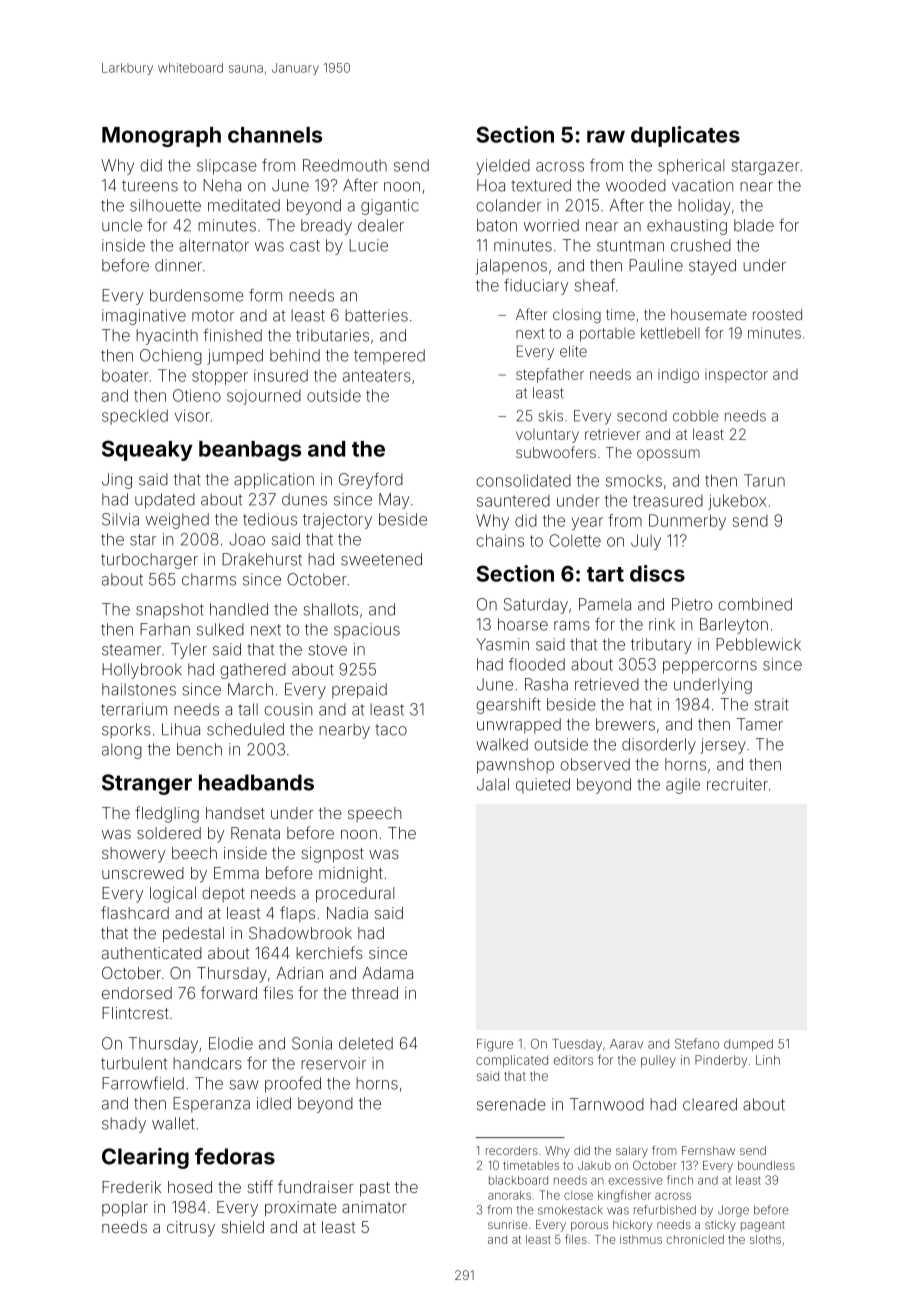 The width and height of the screenshot is (908, 1316). What do you see at coordinates (771, 704) in the screenshot?
I see `strait` at bounding box center [771, 704].
